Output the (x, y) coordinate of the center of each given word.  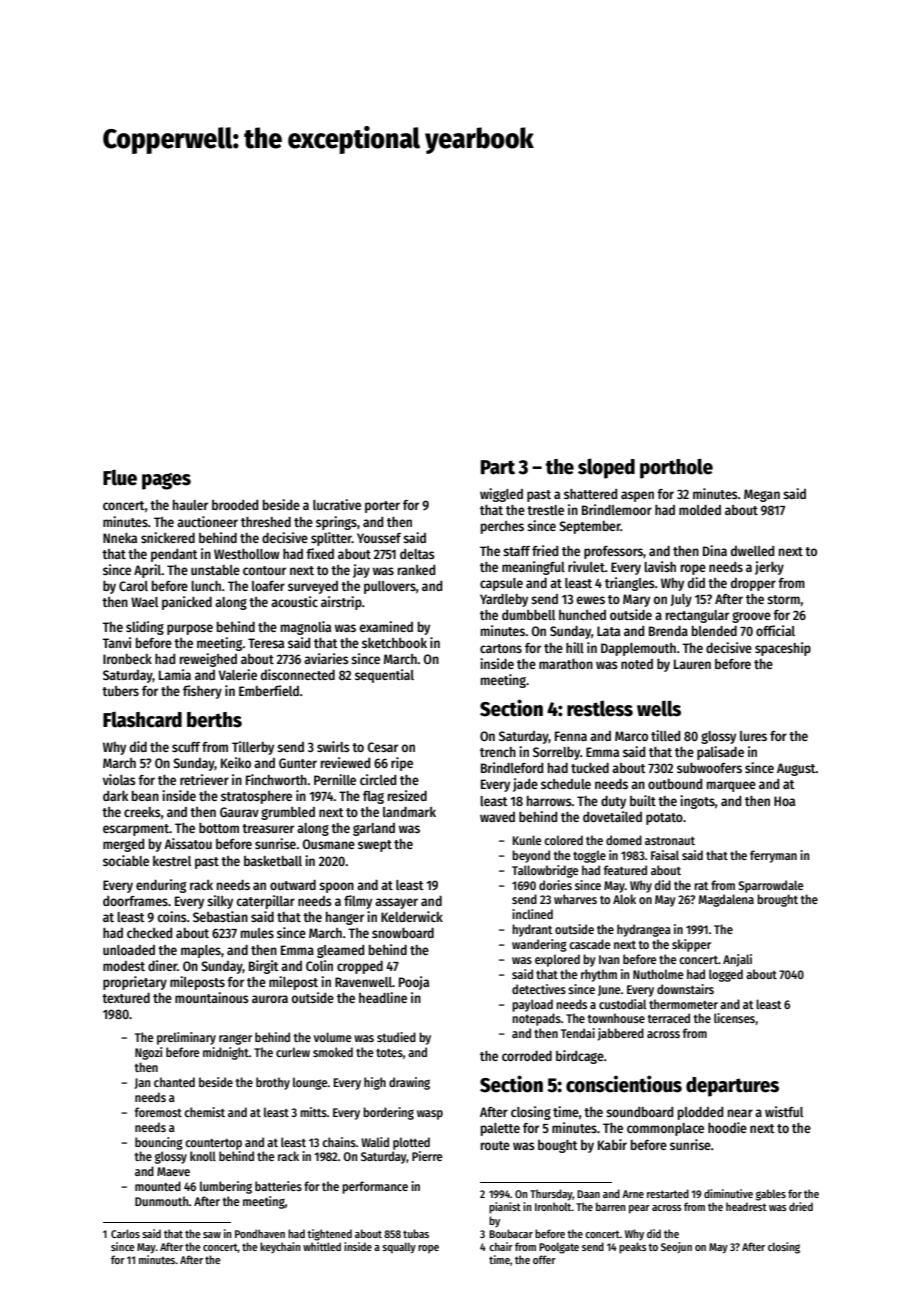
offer (544, 1259)
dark (115, 796)
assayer (396, 903)
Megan (762, 495)
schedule (566, 784)
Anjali (737, 960)
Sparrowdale (771, 886)
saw (212, 1235)
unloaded (129, 950)
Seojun (676, 1247)
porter (382, 507)
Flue (120, 478)
